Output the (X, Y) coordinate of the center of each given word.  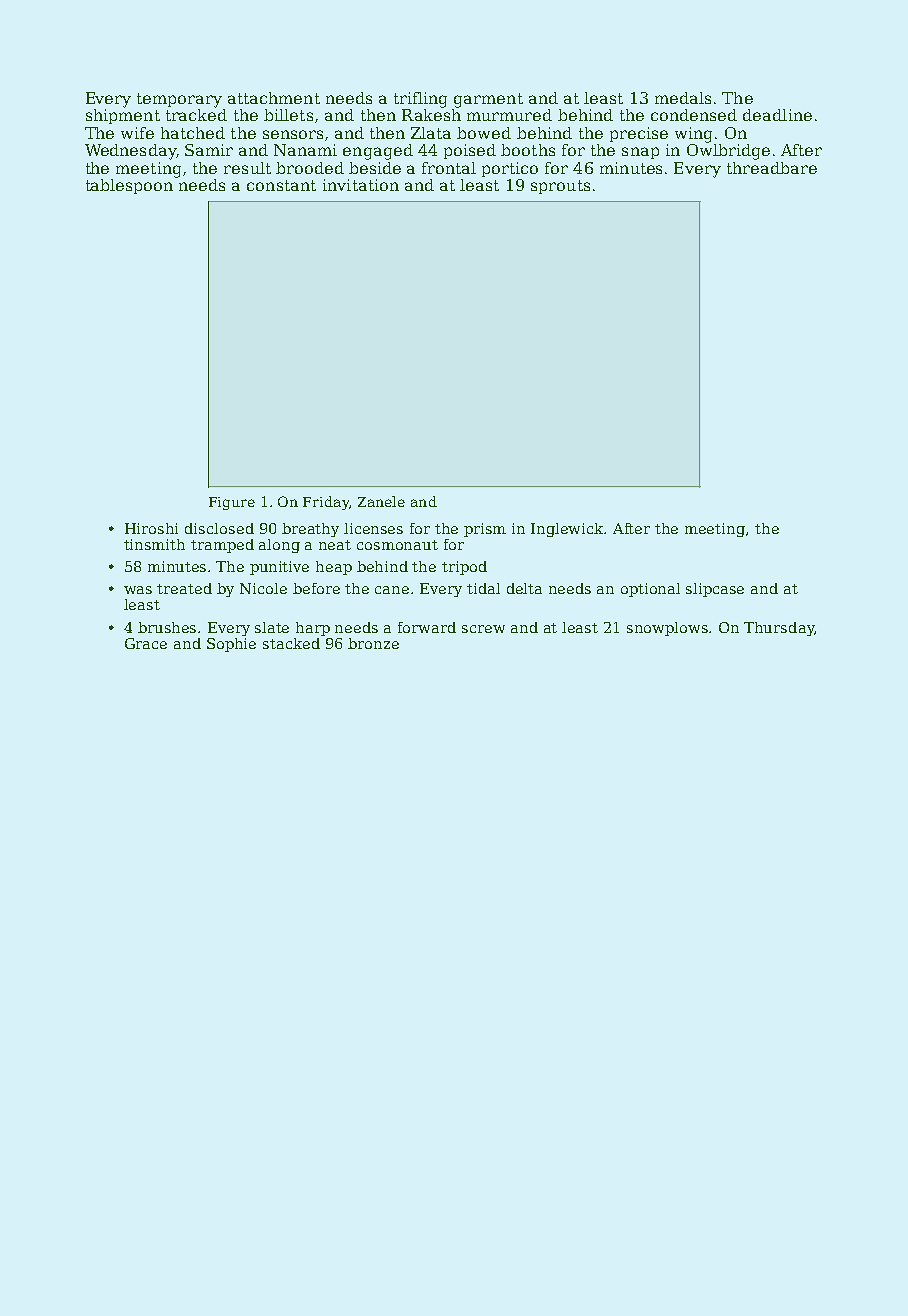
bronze (373, 643)
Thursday (779, 629)
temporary (179, 100)
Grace (146, 643)
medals (683, 98)
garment (488, 100)
